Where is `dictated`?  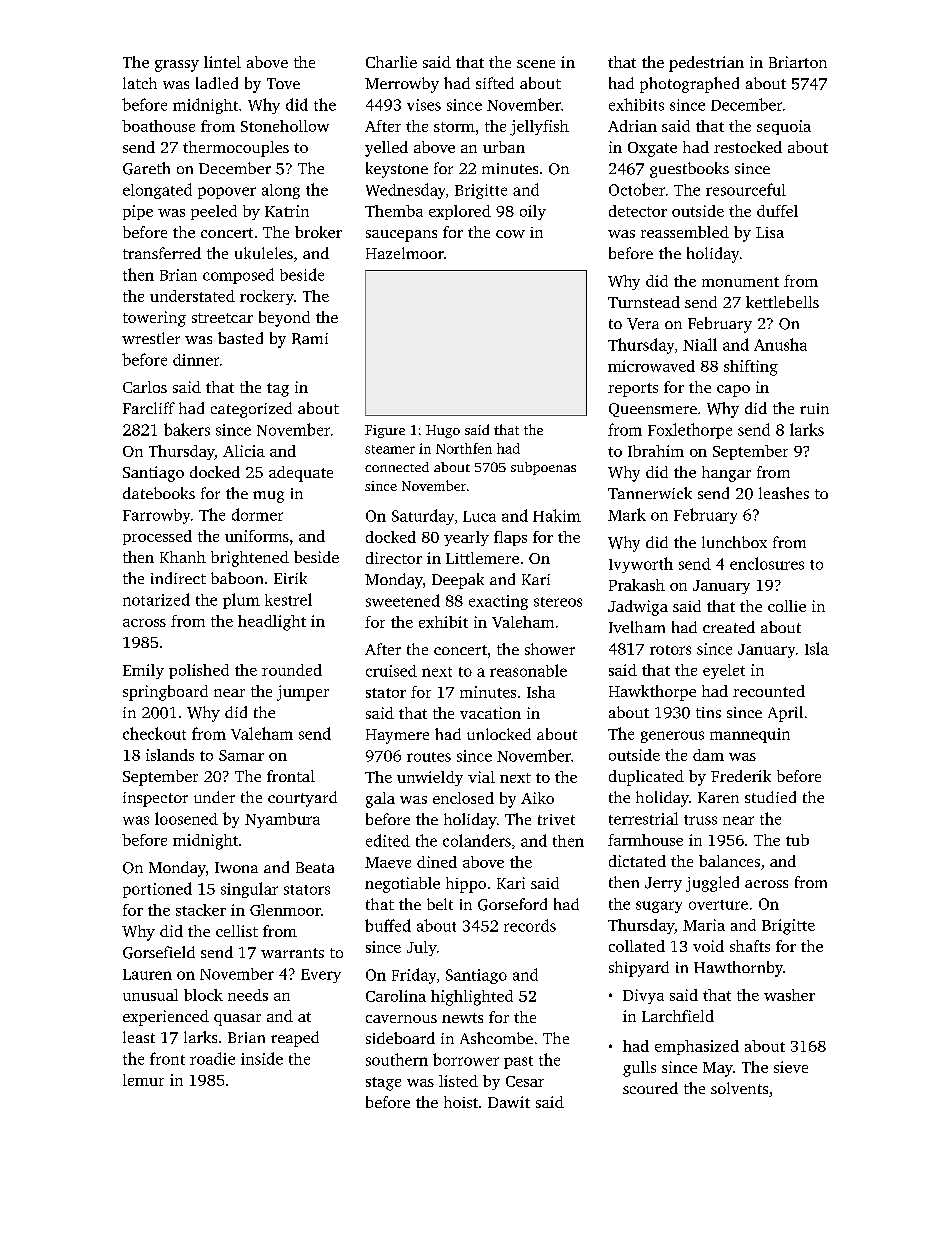
dictated is located at coordinates (637, 861).
